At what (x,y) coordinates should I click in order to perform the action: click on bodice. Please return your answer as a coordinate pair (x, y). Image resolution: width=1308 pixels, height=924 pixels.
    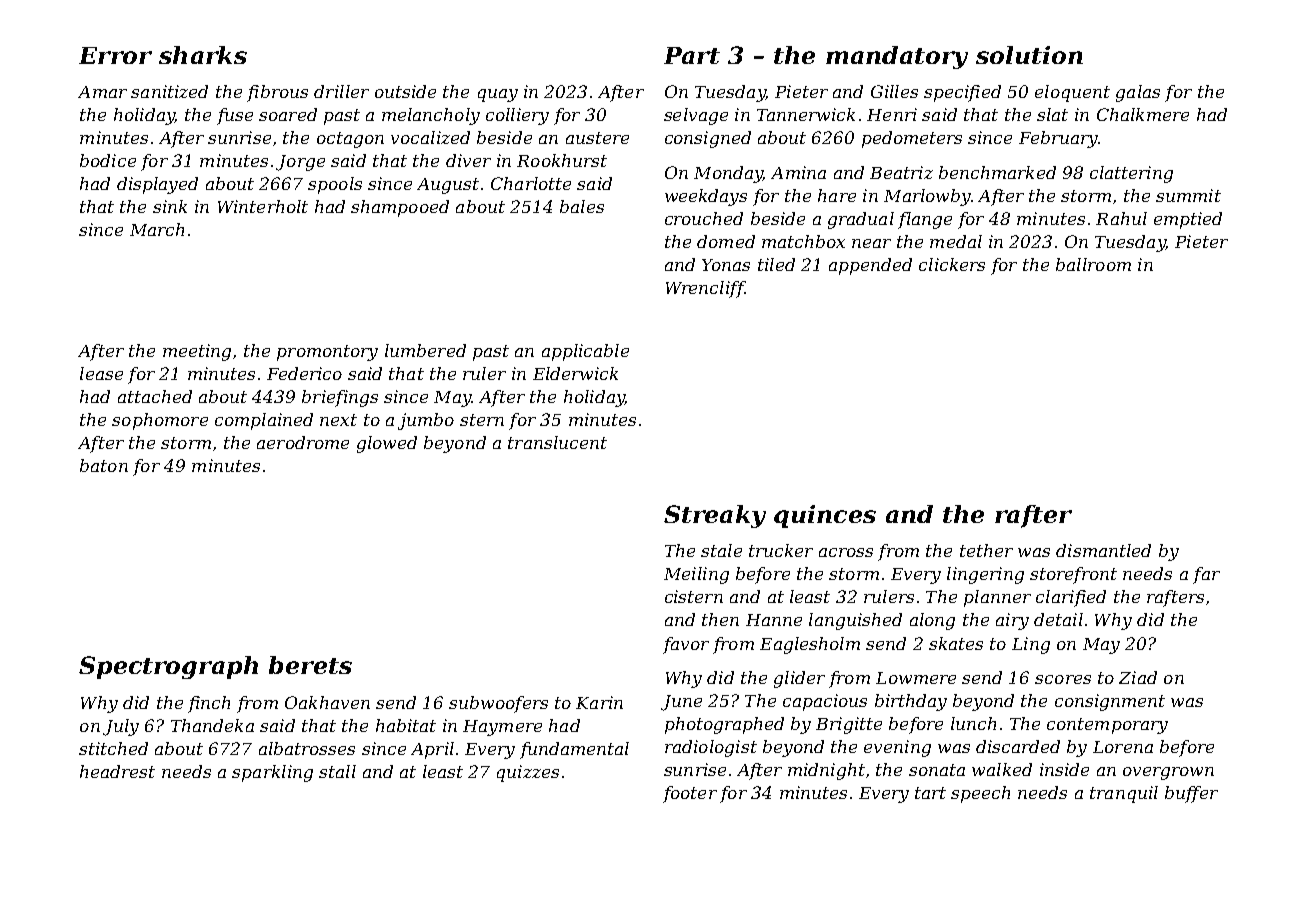
    Looking at the image, I should click on (108, 160).
